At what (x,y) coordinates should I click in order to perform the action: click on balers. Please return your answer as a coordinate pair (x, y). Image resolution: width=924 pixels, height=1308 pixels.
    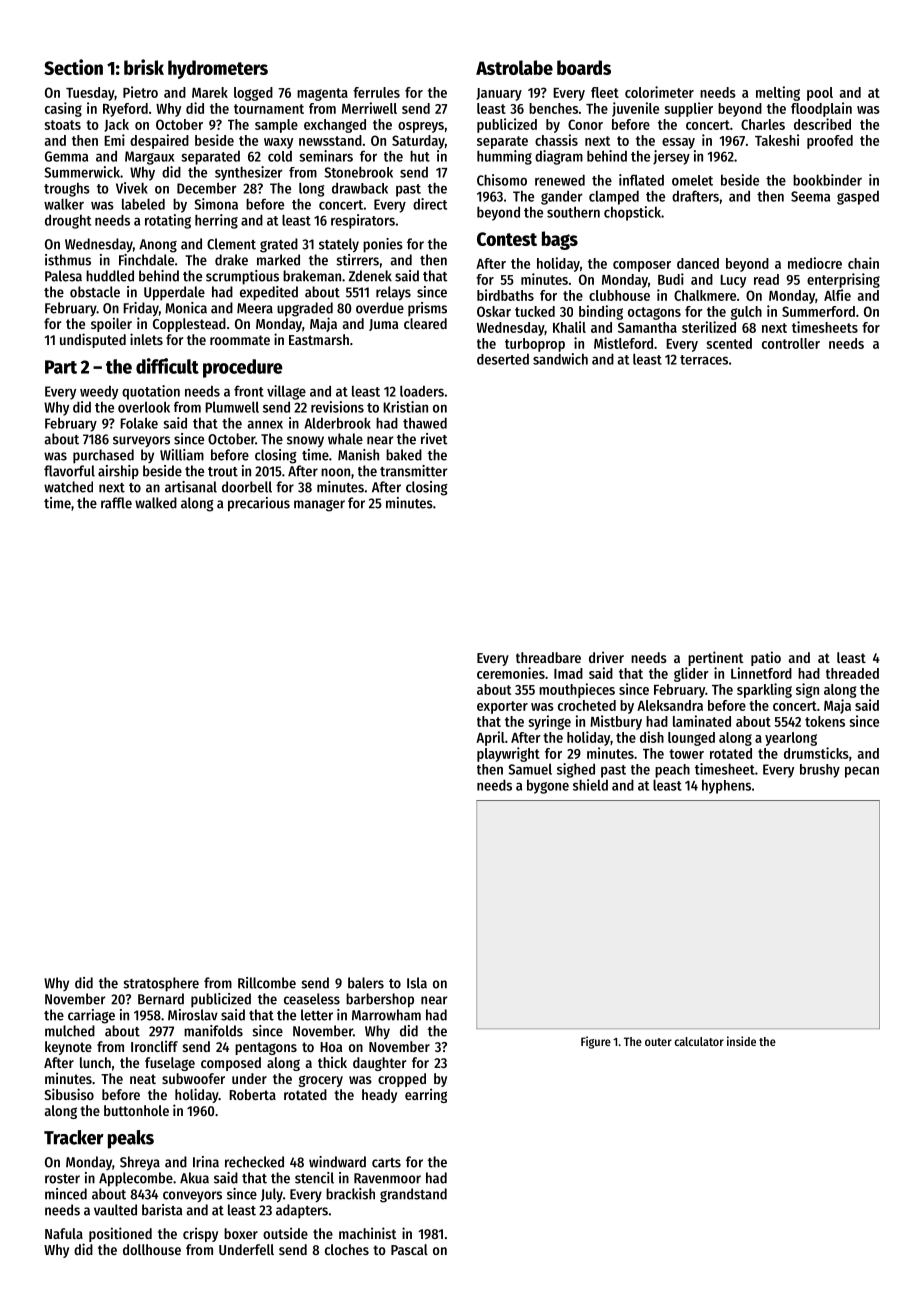
    Looking at the image, I should click on (366, 983).
